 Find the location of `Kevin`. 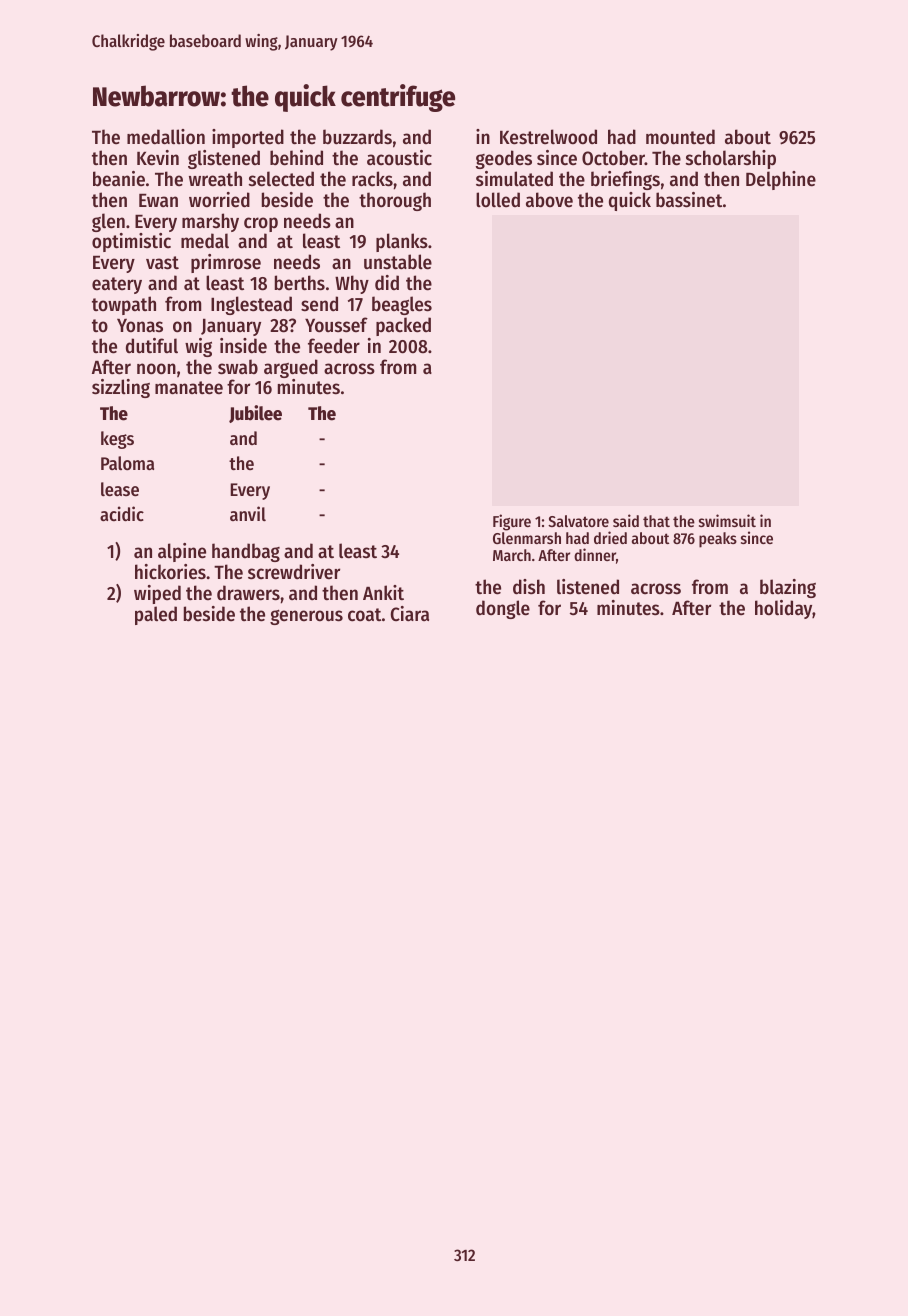

Kevin is located at coordinates (158, 158).
